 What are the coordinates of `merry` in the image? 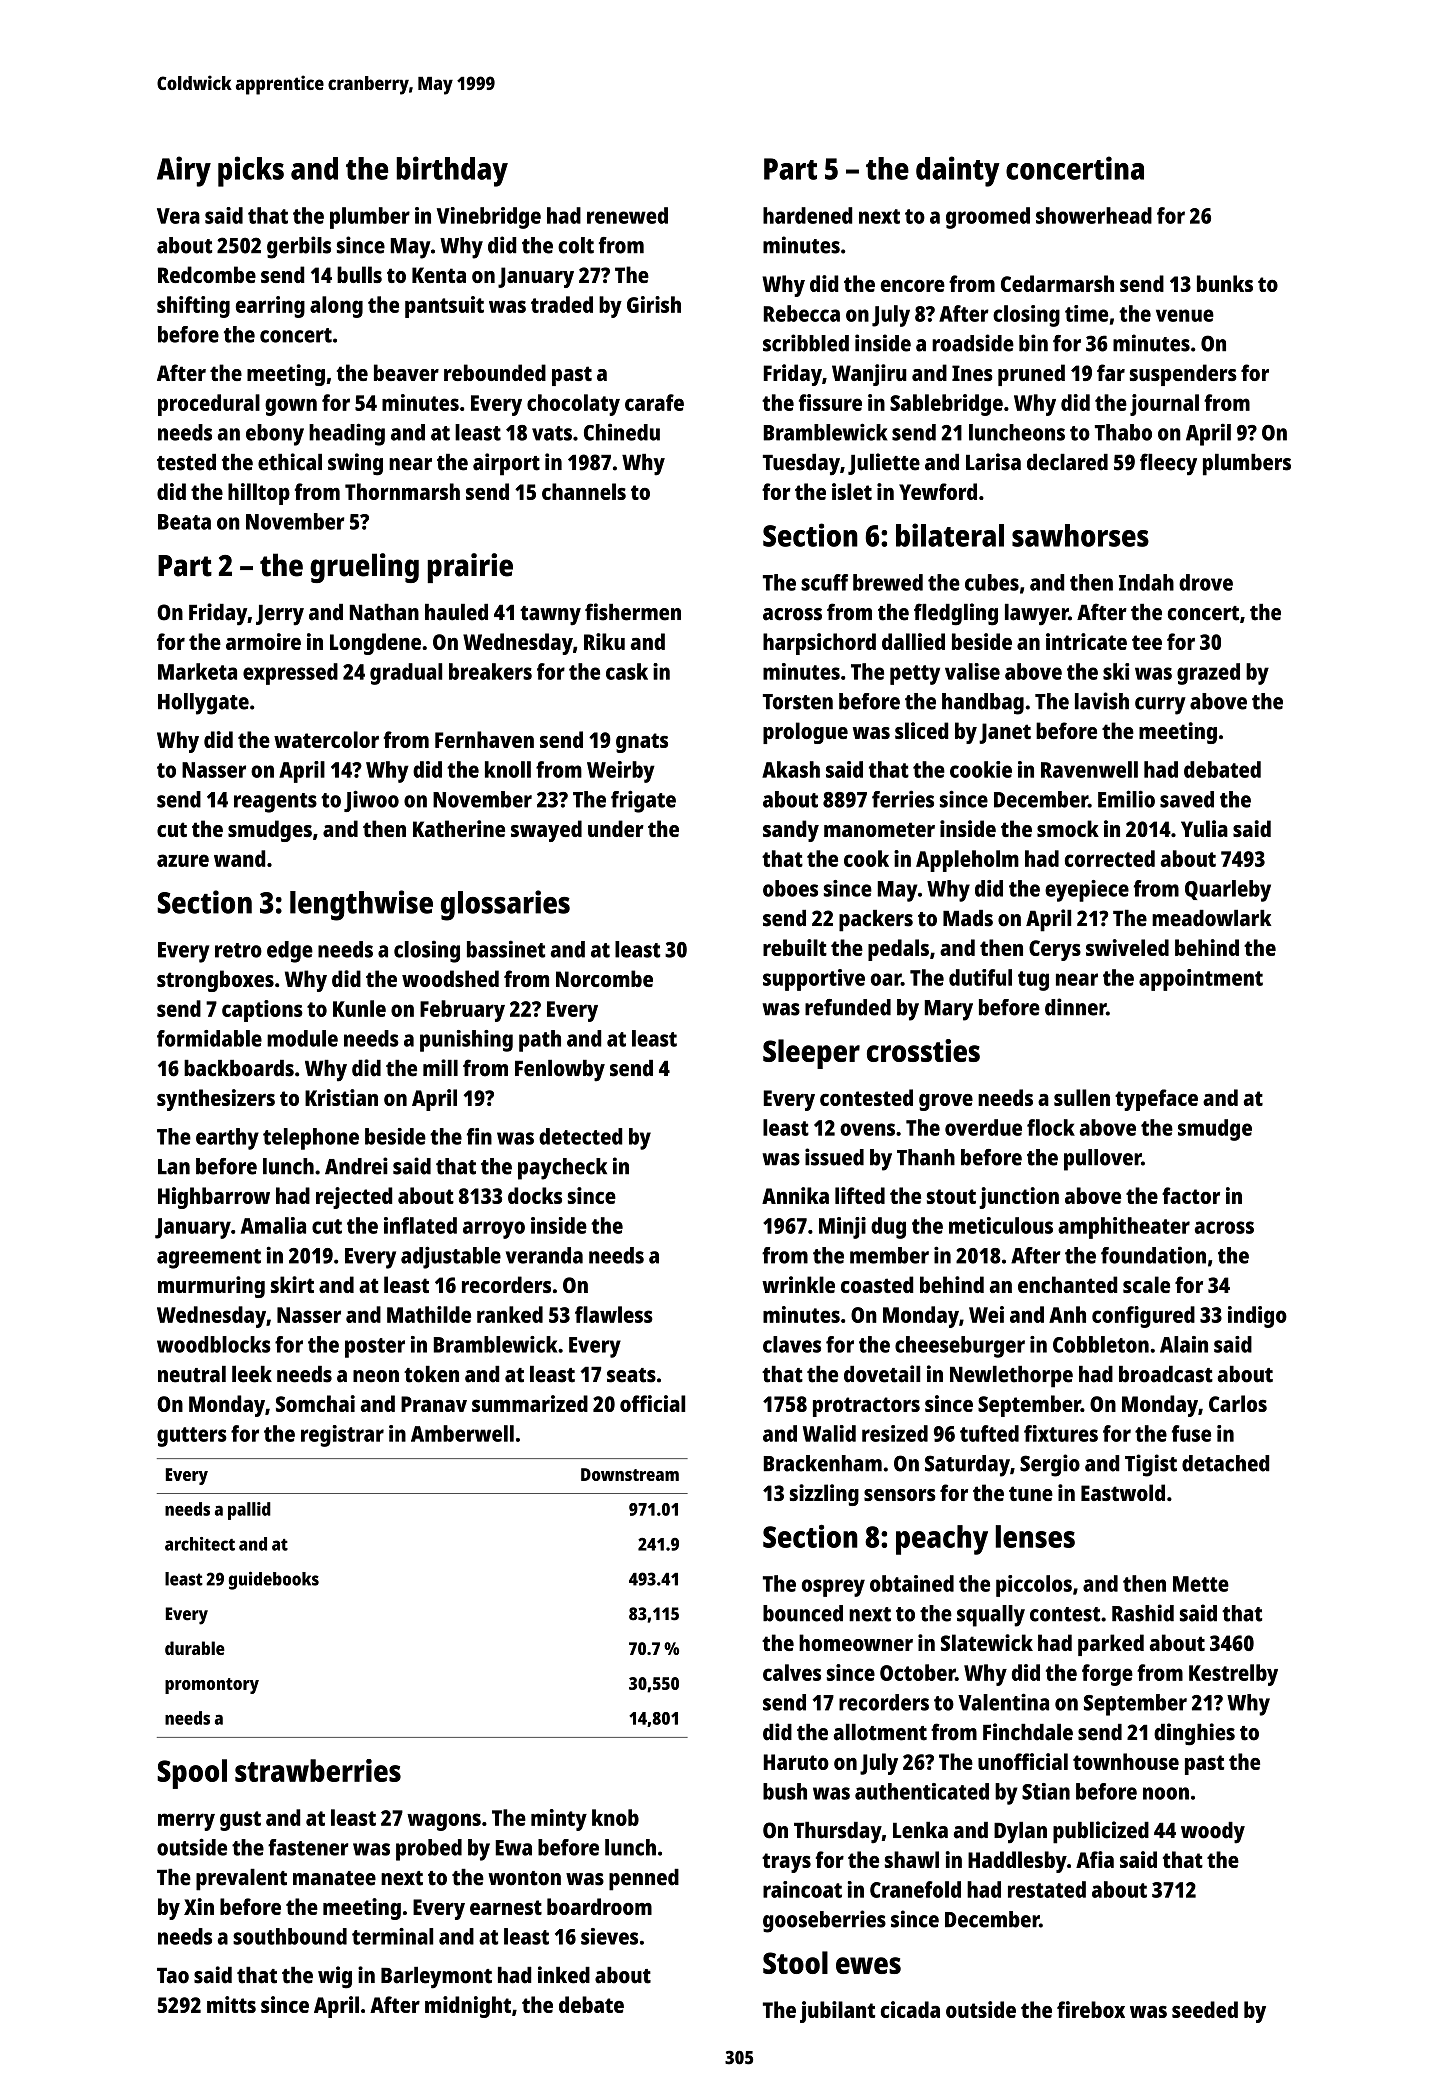 It's located at (186, 1822).
